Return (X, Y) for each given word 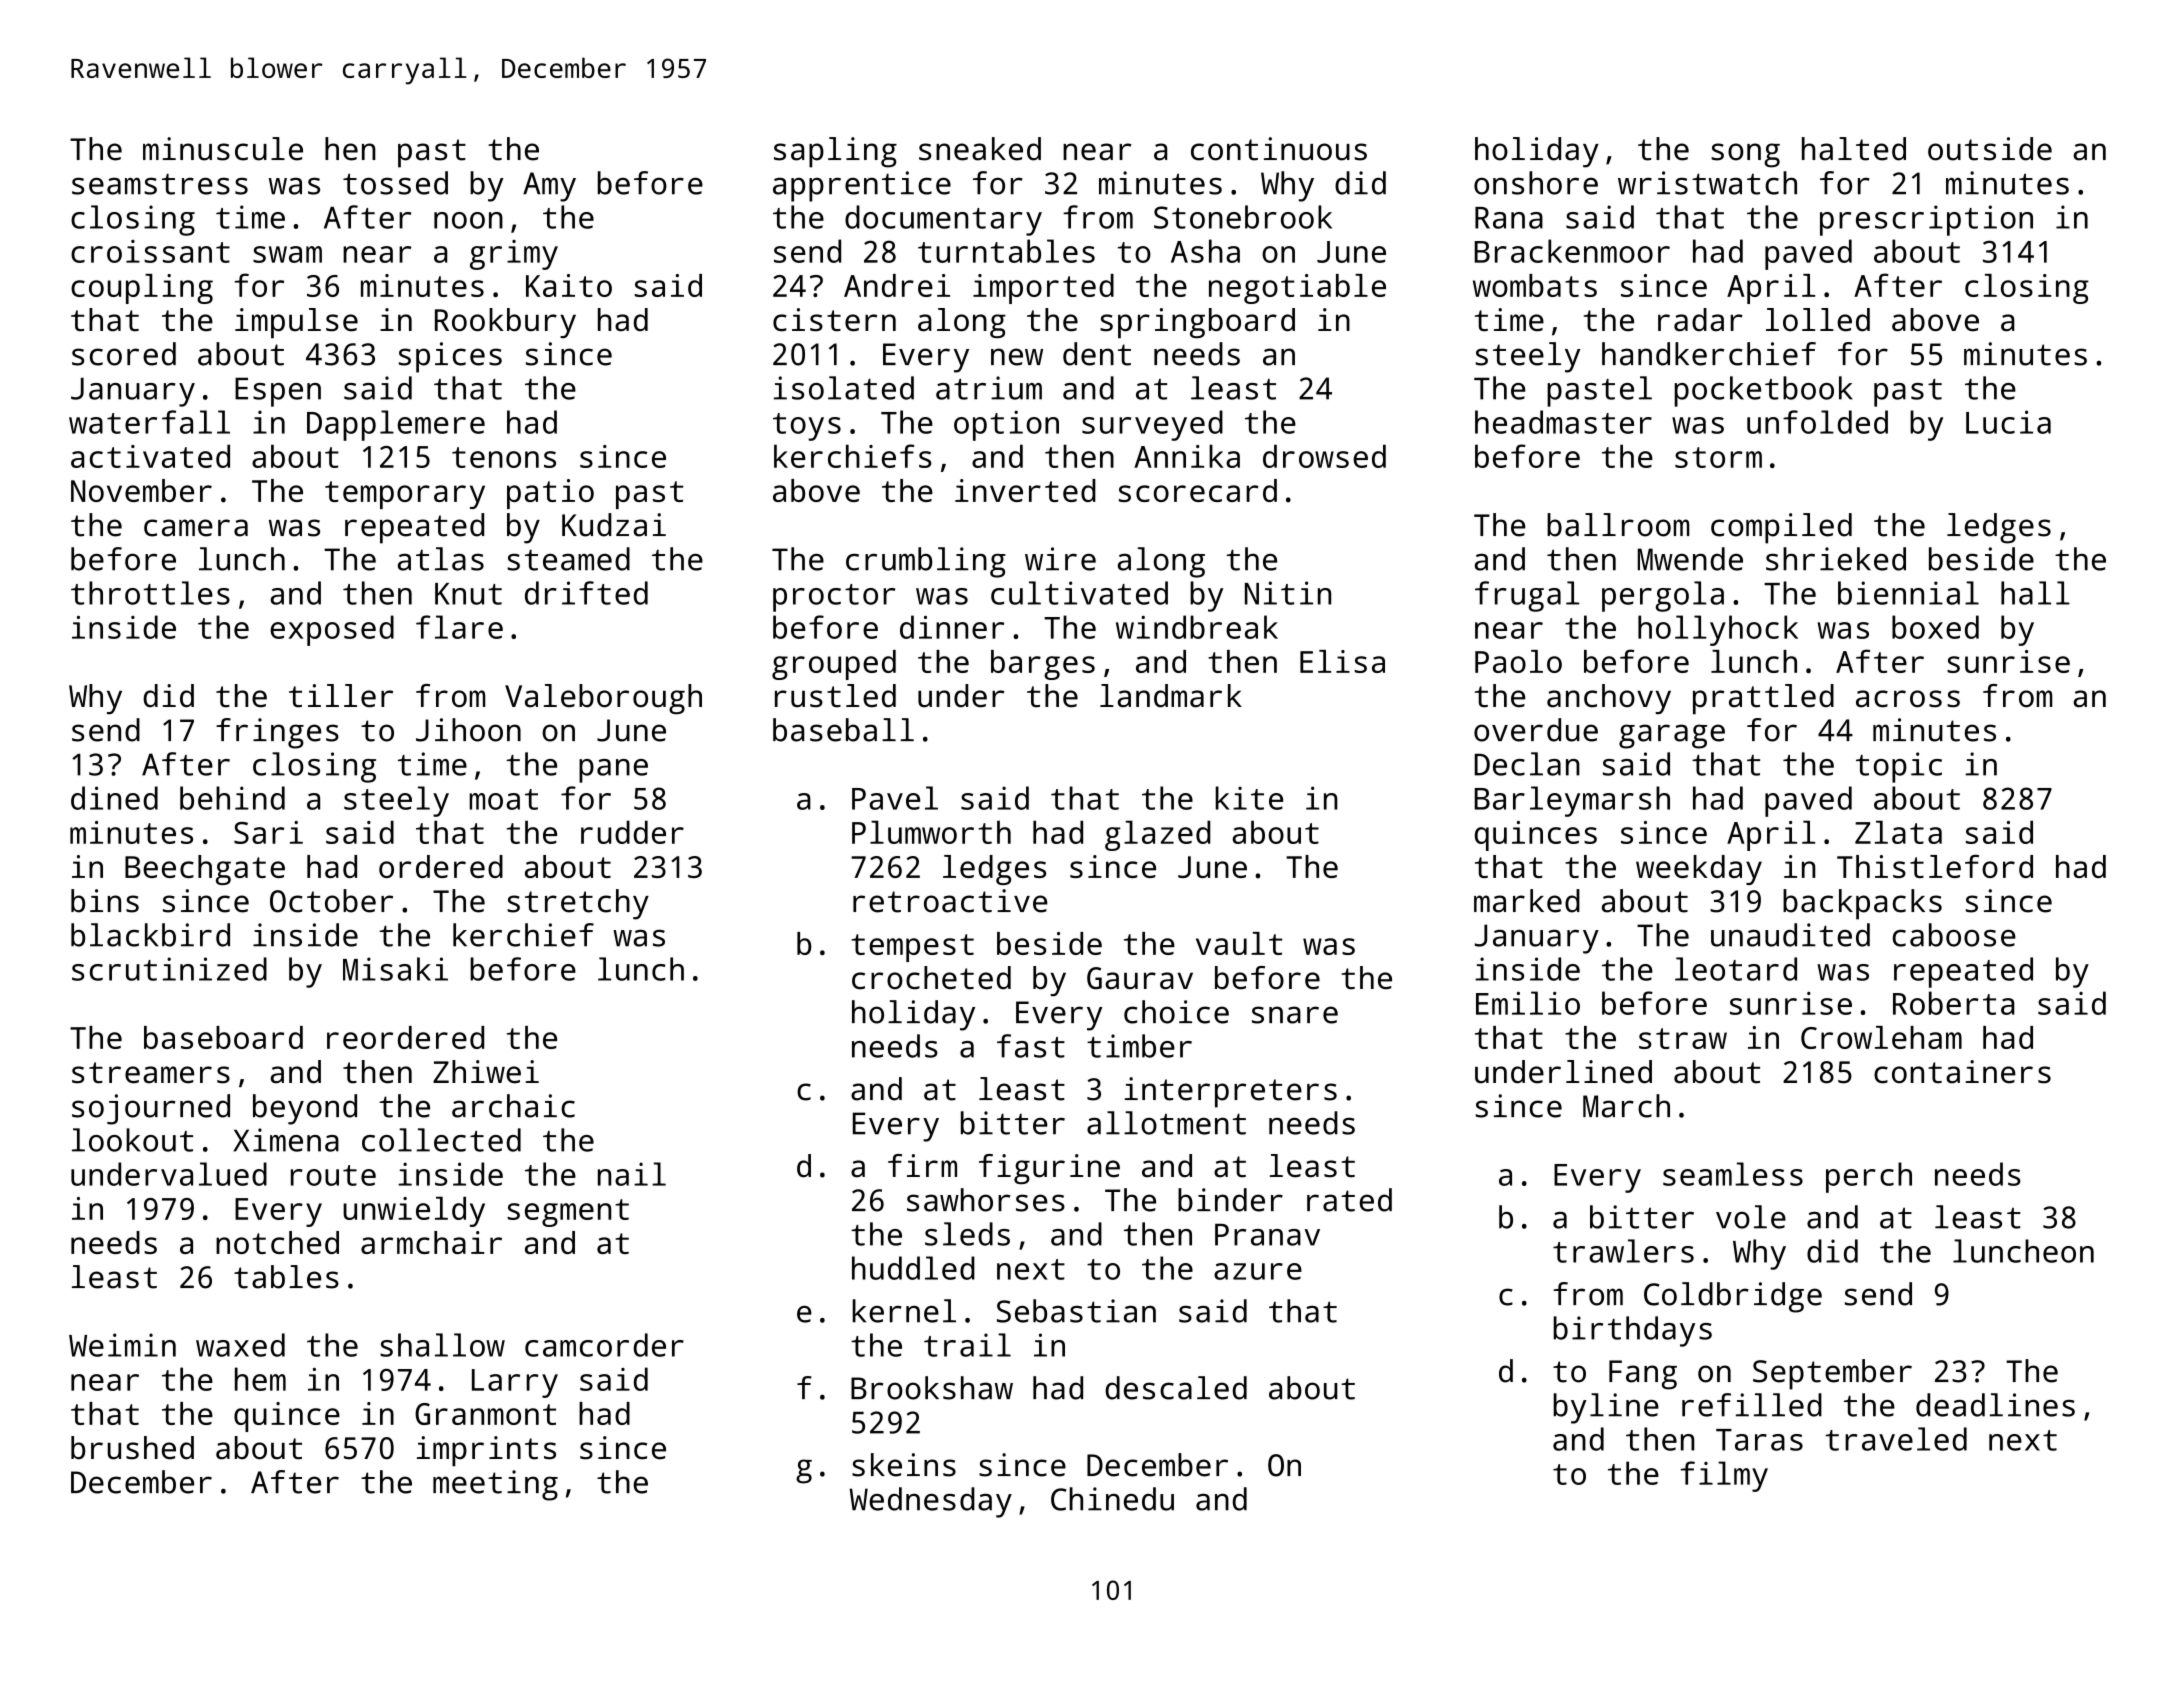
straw (1683, 1038)
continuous (1279, 149)
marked (1527, 901)
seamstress (160, 184)
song (1745, 155)
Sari (268, 832)
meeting (495, 1485)
